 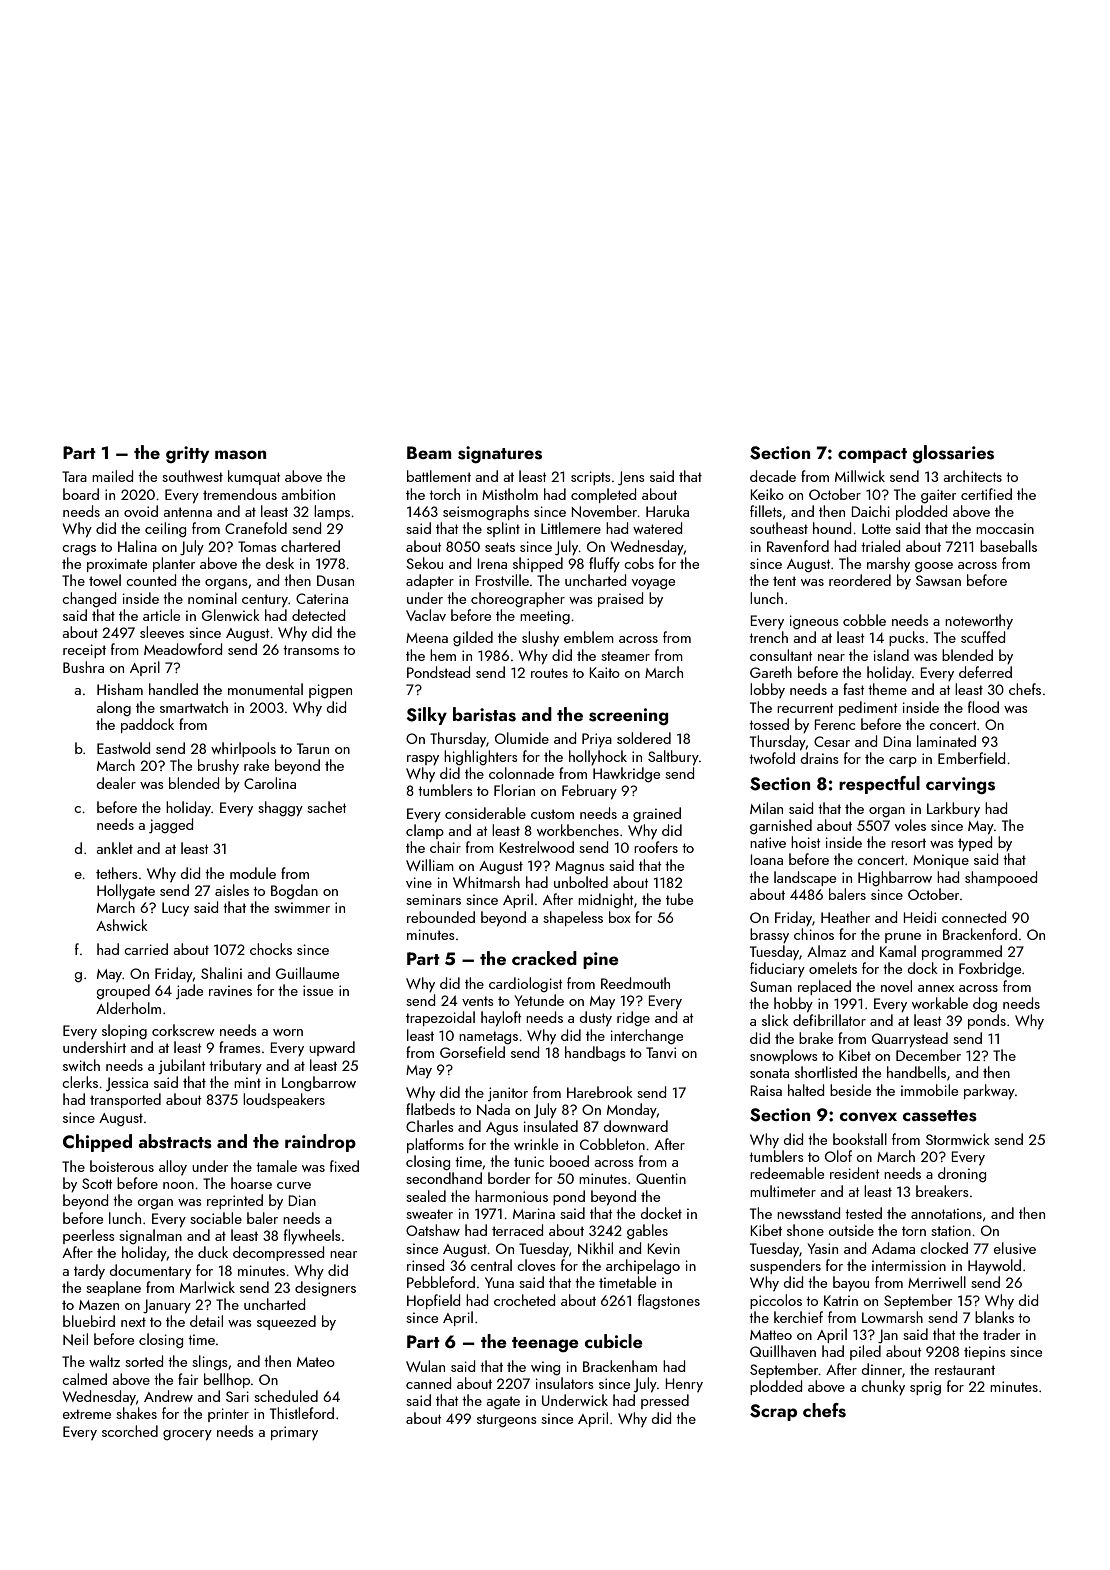 I want to click on shakes, so click(x=136, y=1413).
